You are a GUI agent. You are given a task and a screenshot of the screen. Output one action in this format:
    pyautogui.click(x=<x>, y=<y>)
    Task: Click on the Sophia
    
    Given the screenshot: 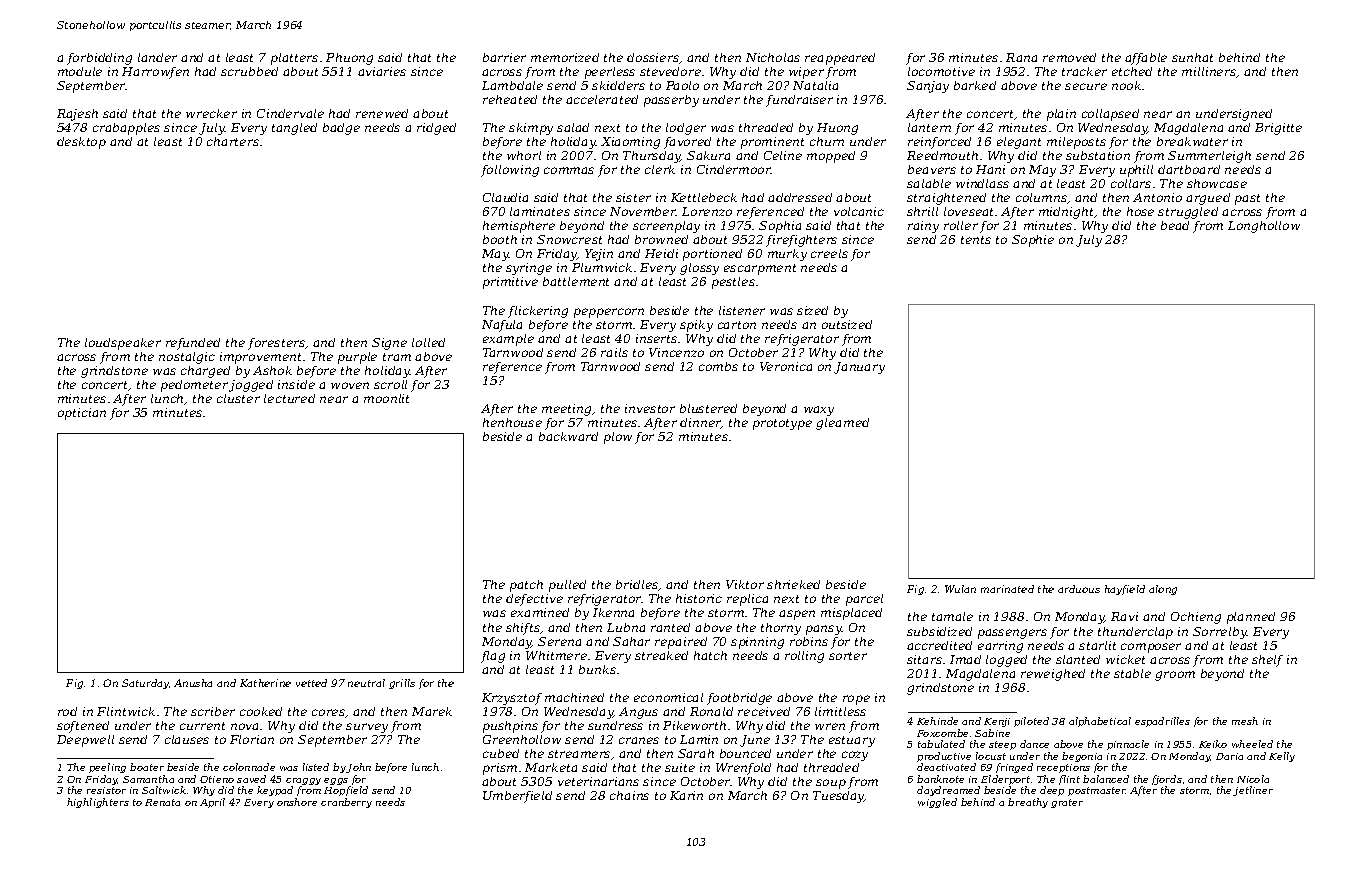 What is the action you would take?
    pyautogui.click(x=780, y=227)
